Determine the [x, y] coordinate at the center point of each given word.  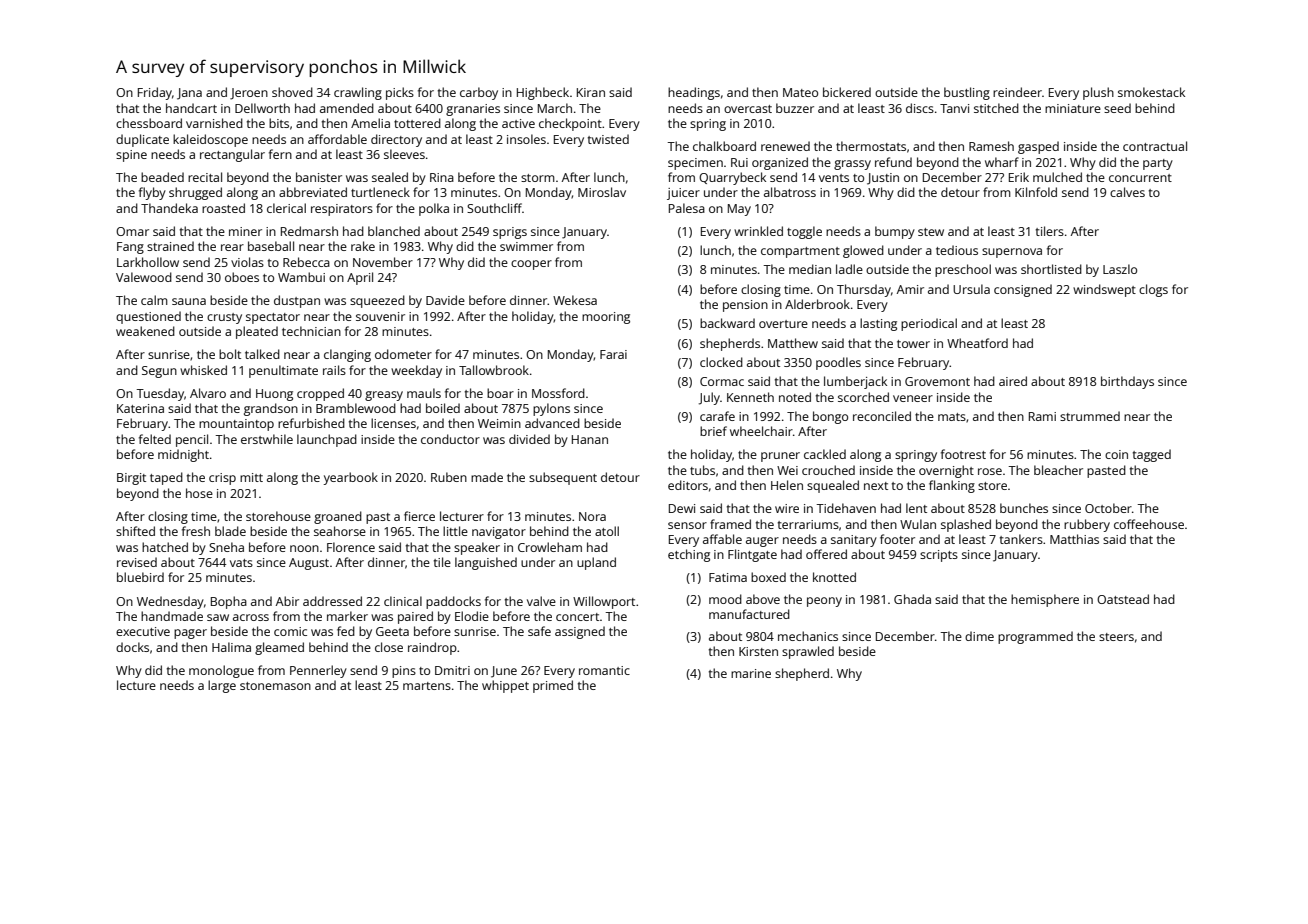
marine [751, 673]
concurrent [1140, 178]
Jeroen [249, 94]
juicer [683, 194]
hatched [165, 547]
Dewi [682, 508]
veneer [913, 398]
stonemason [275, 686]
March [555, 108]
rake [363, 246]
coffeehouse [1149, 524]
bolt [230, 354]
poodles [838, 363]
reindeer [1017, 92]
